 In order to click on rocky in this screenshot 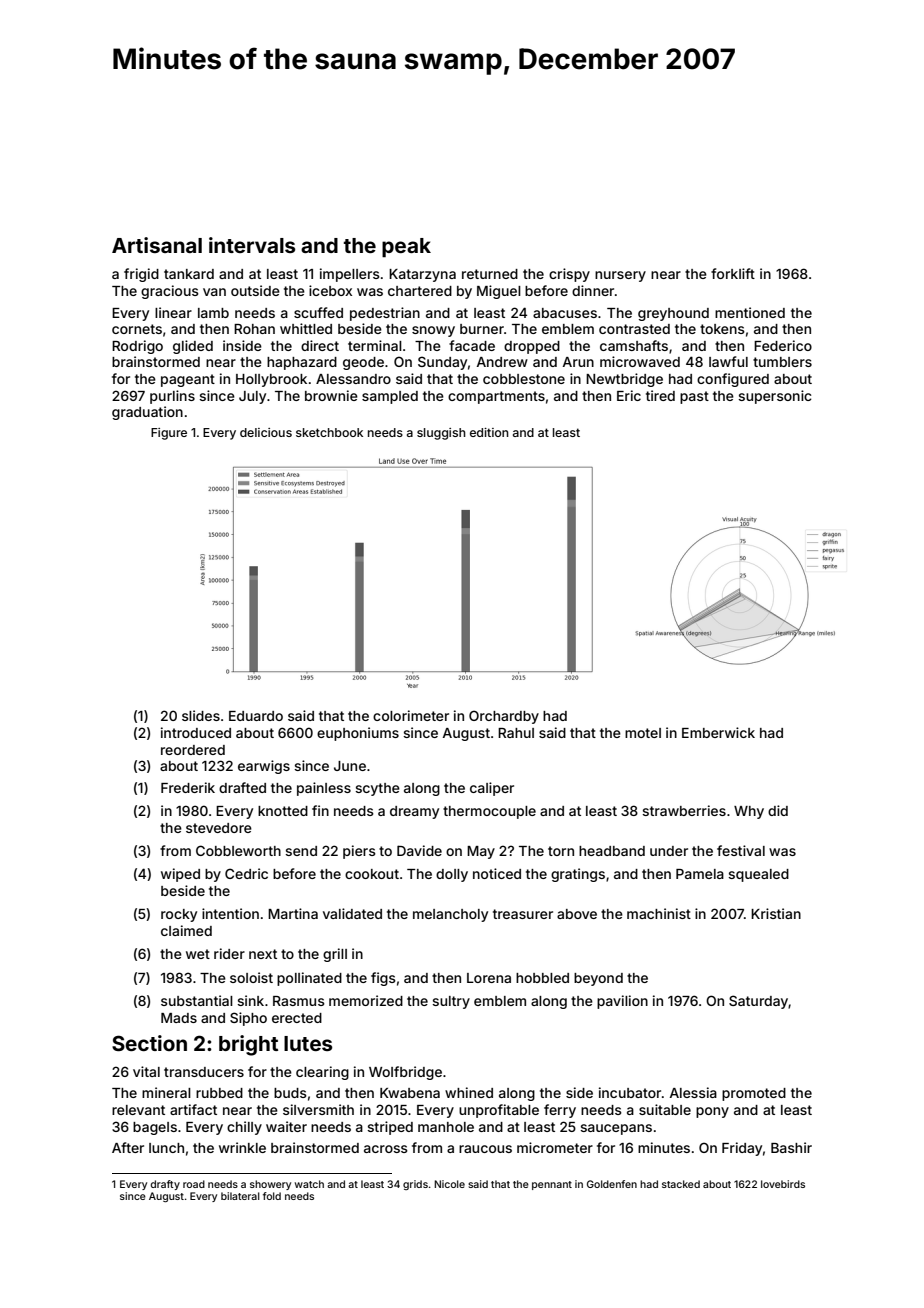, I will do `click(179, 915)`.
